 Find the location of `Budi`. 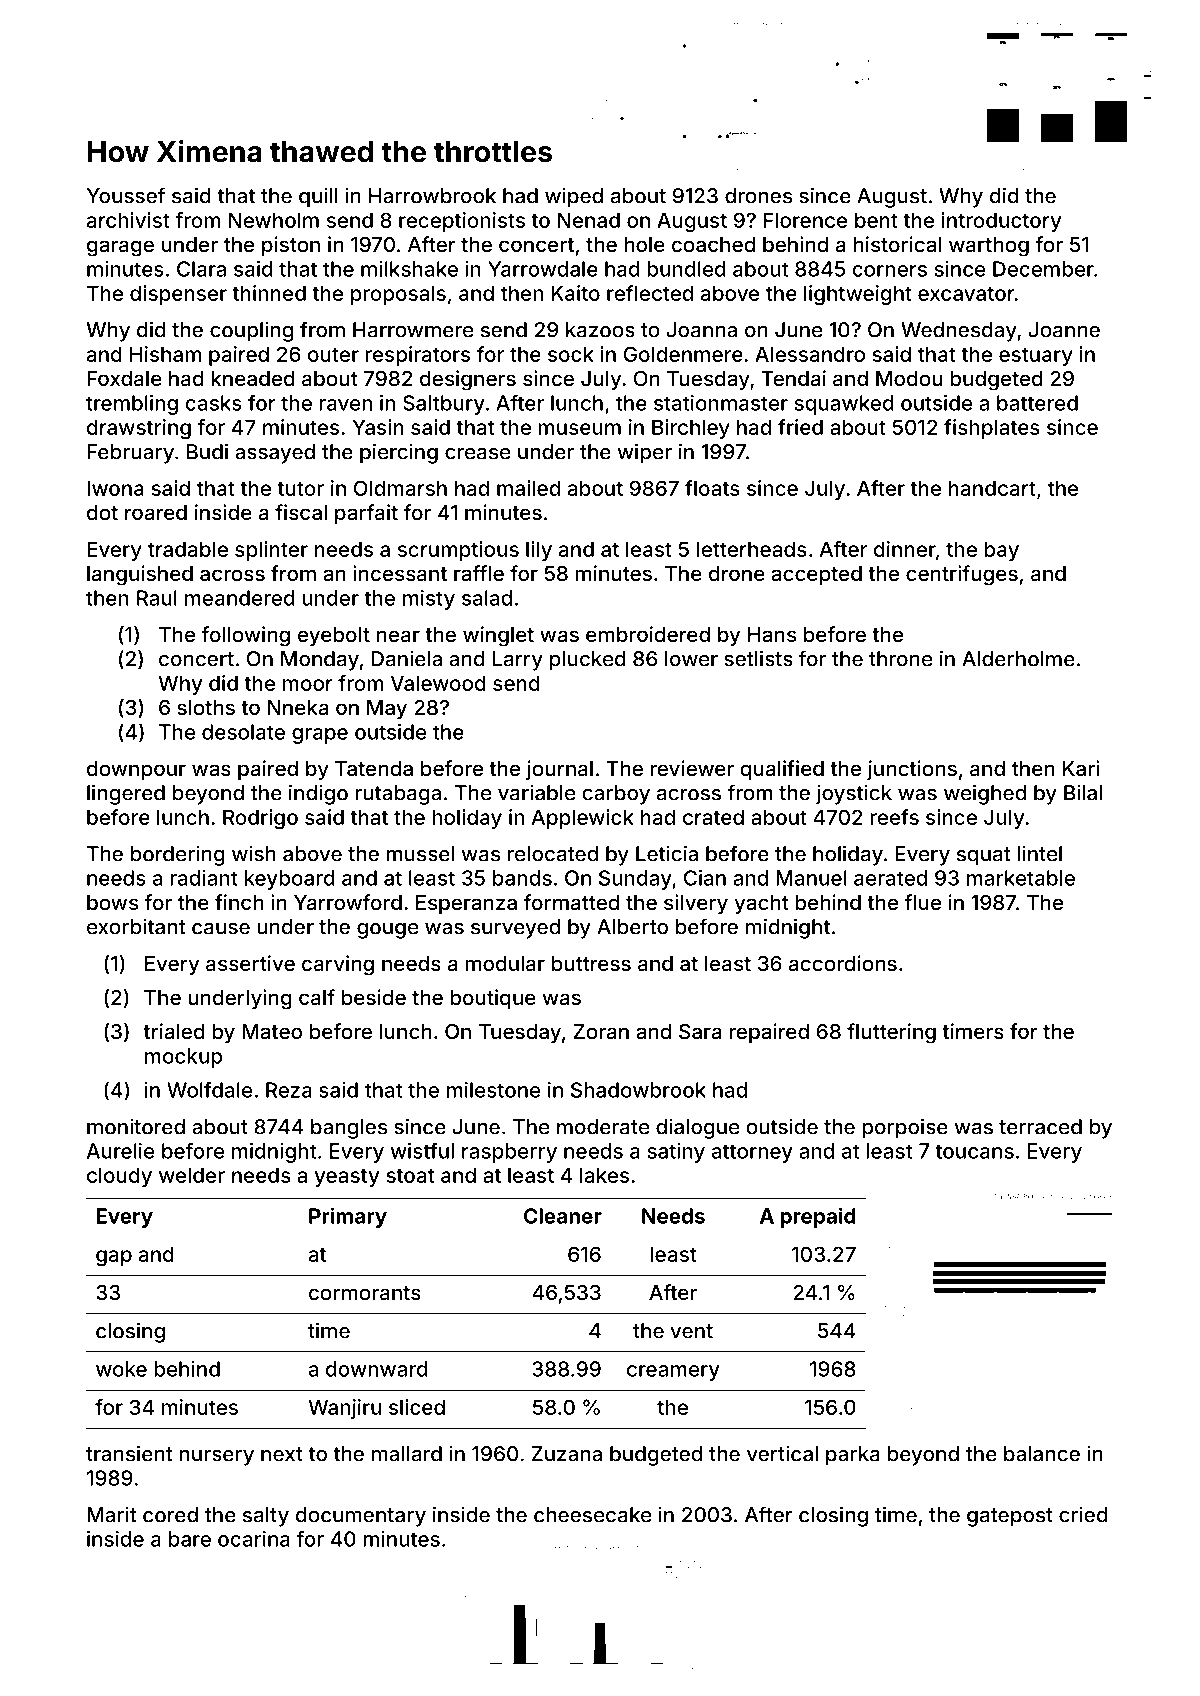

Budi is located at coordinates (207, 451).
